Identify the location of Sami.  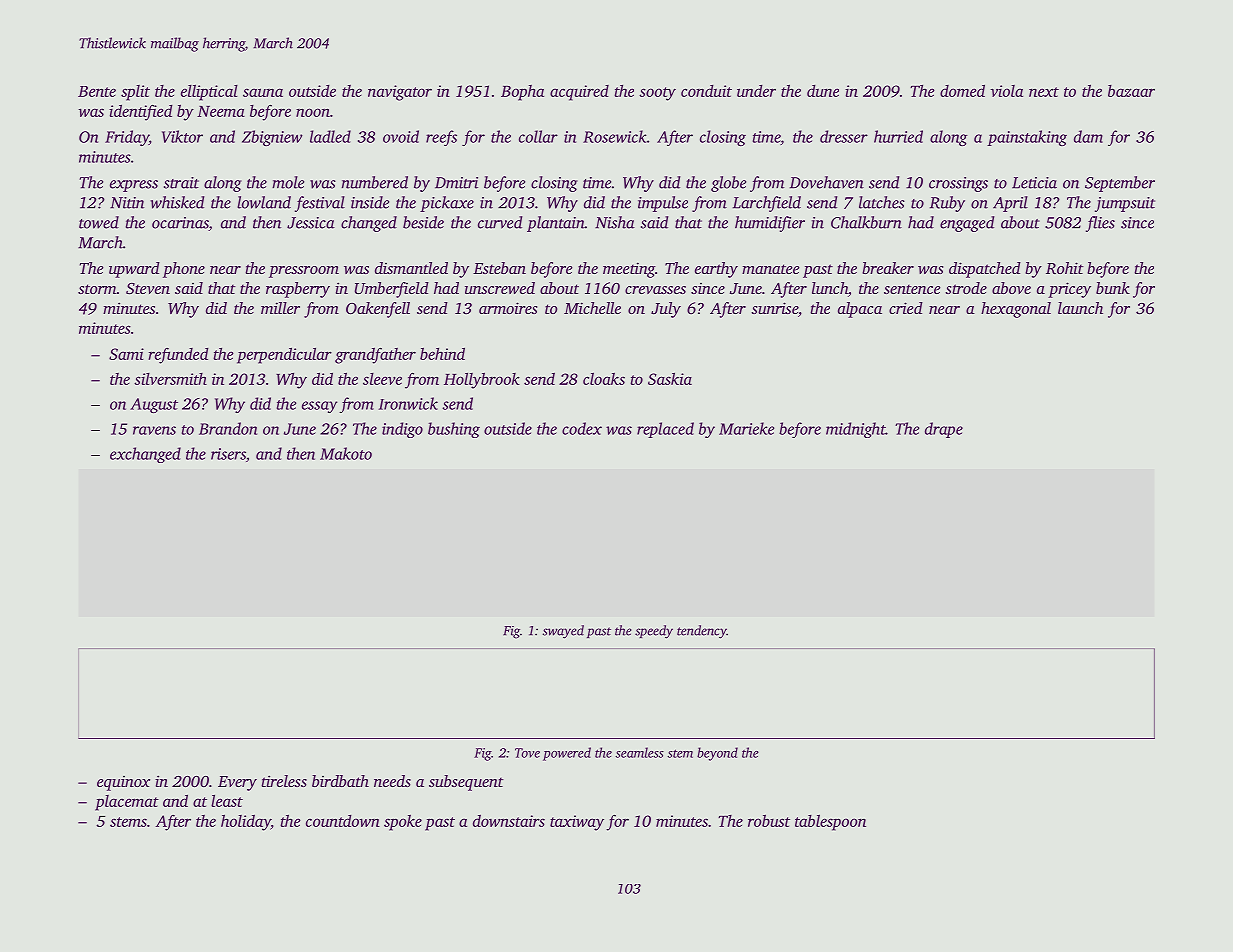
(126, 354).
